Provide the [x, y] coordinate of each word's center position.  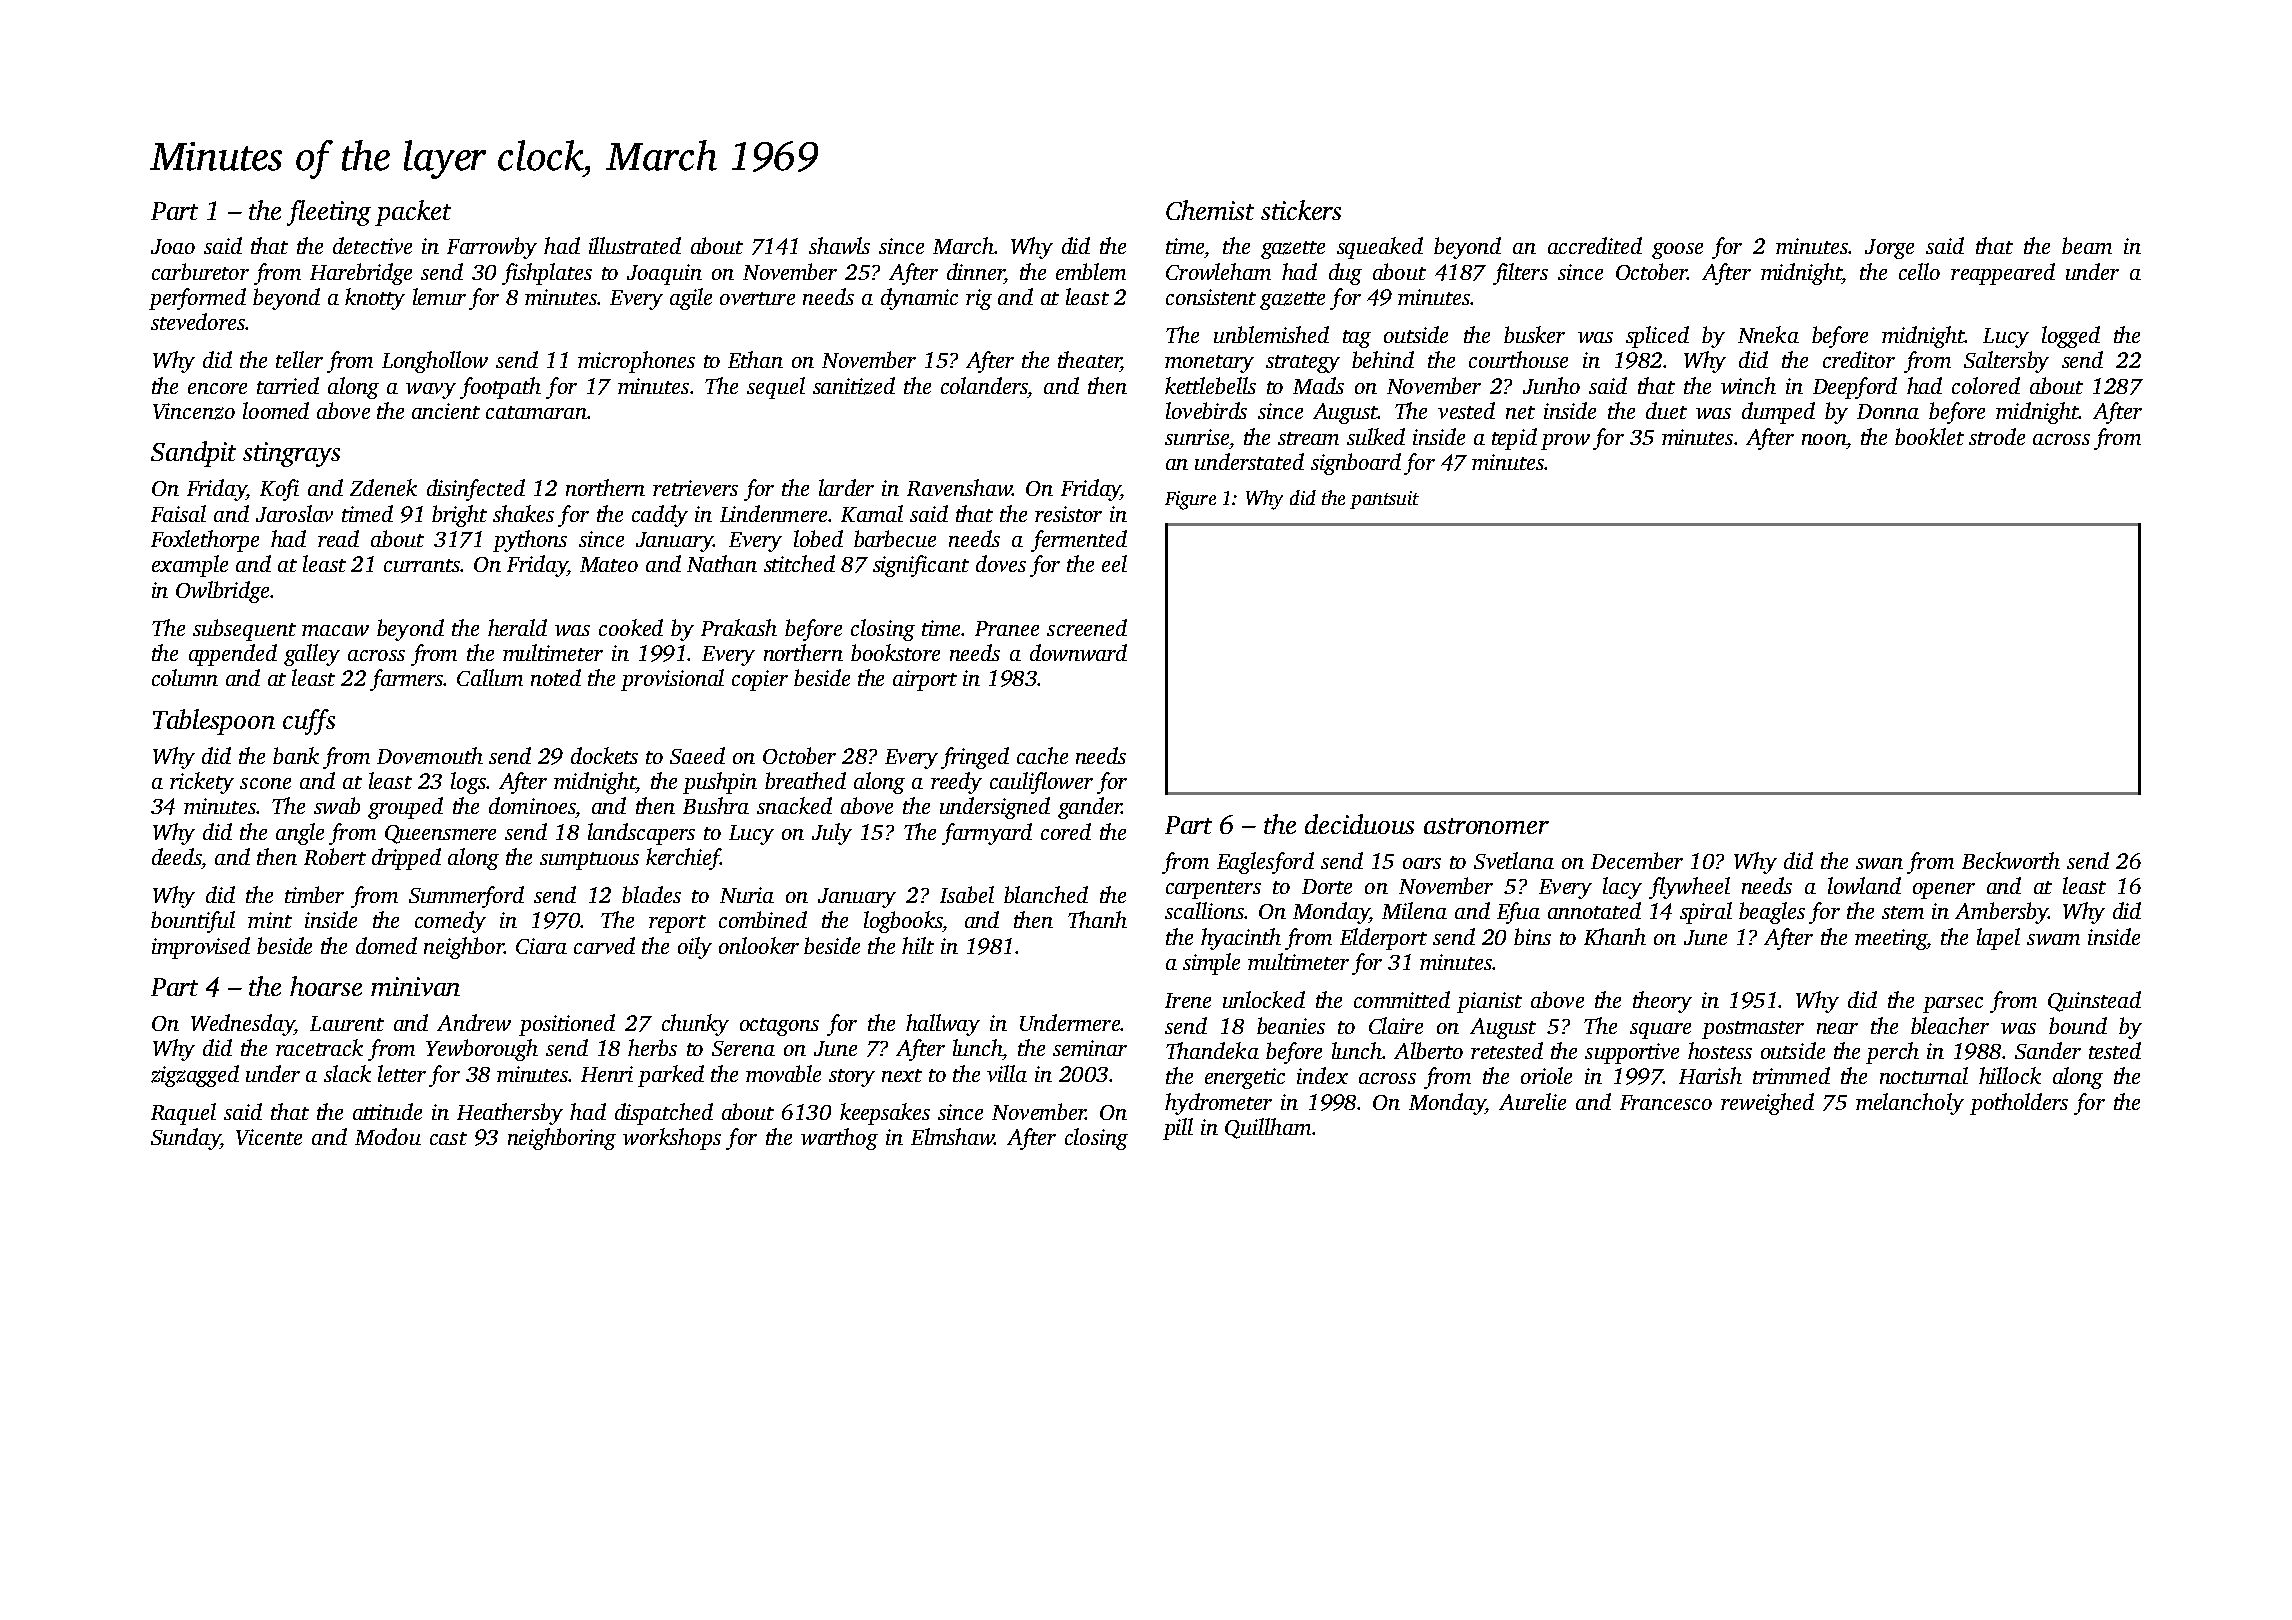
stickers [1301, 210]
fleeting [329, 213]
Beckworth [2011, 860]
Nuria [747, 895]
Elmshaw [952, 1136]
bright [459, 516]
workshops [672, 1139]
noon [1824, 439]
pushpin [720, 783]
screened [1087, 627]
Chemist [1210, 210]
